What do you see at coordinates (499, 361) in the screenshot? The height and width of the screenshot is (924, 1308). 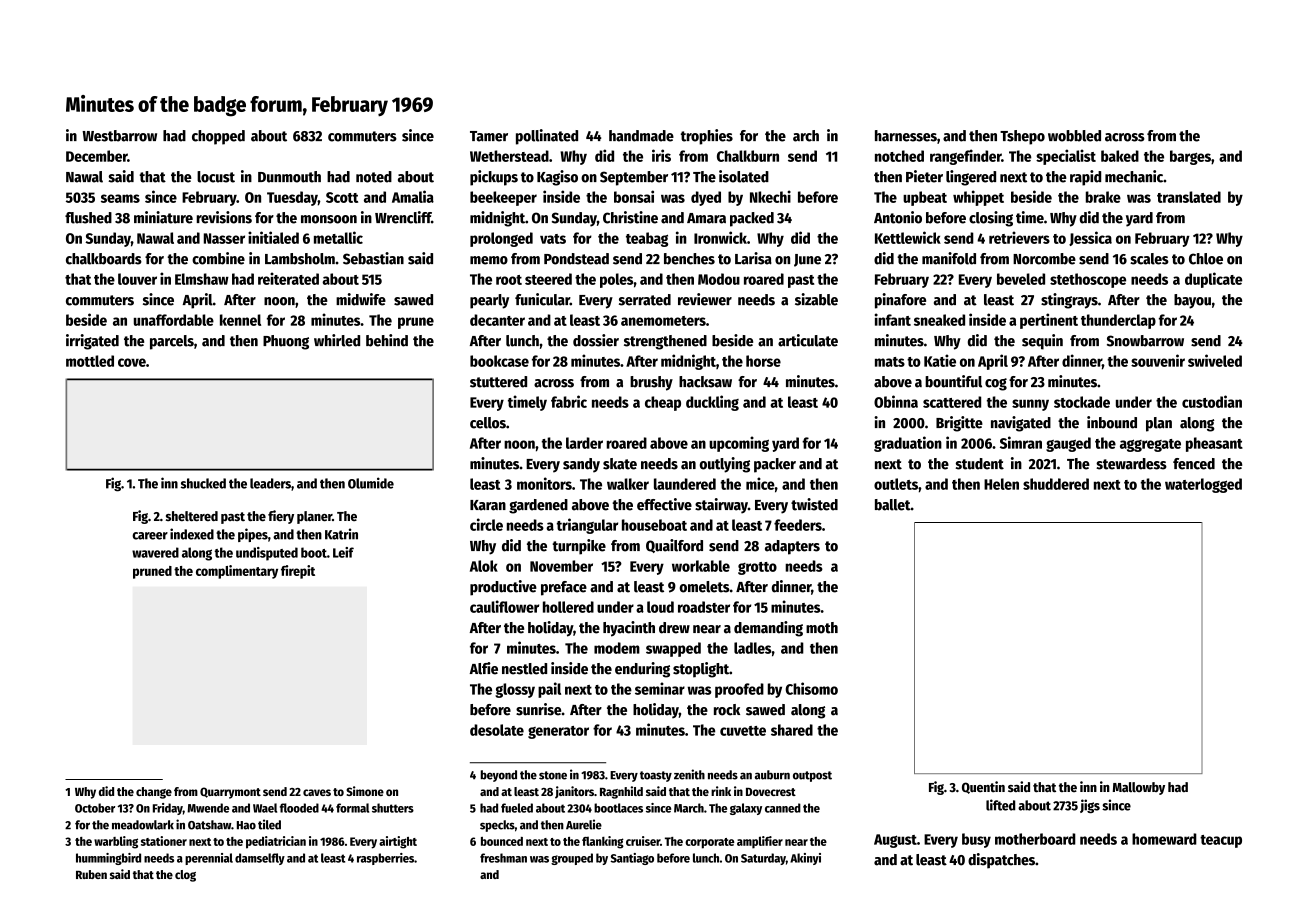 I see `bookcase` at bounding box center [499, 361].
